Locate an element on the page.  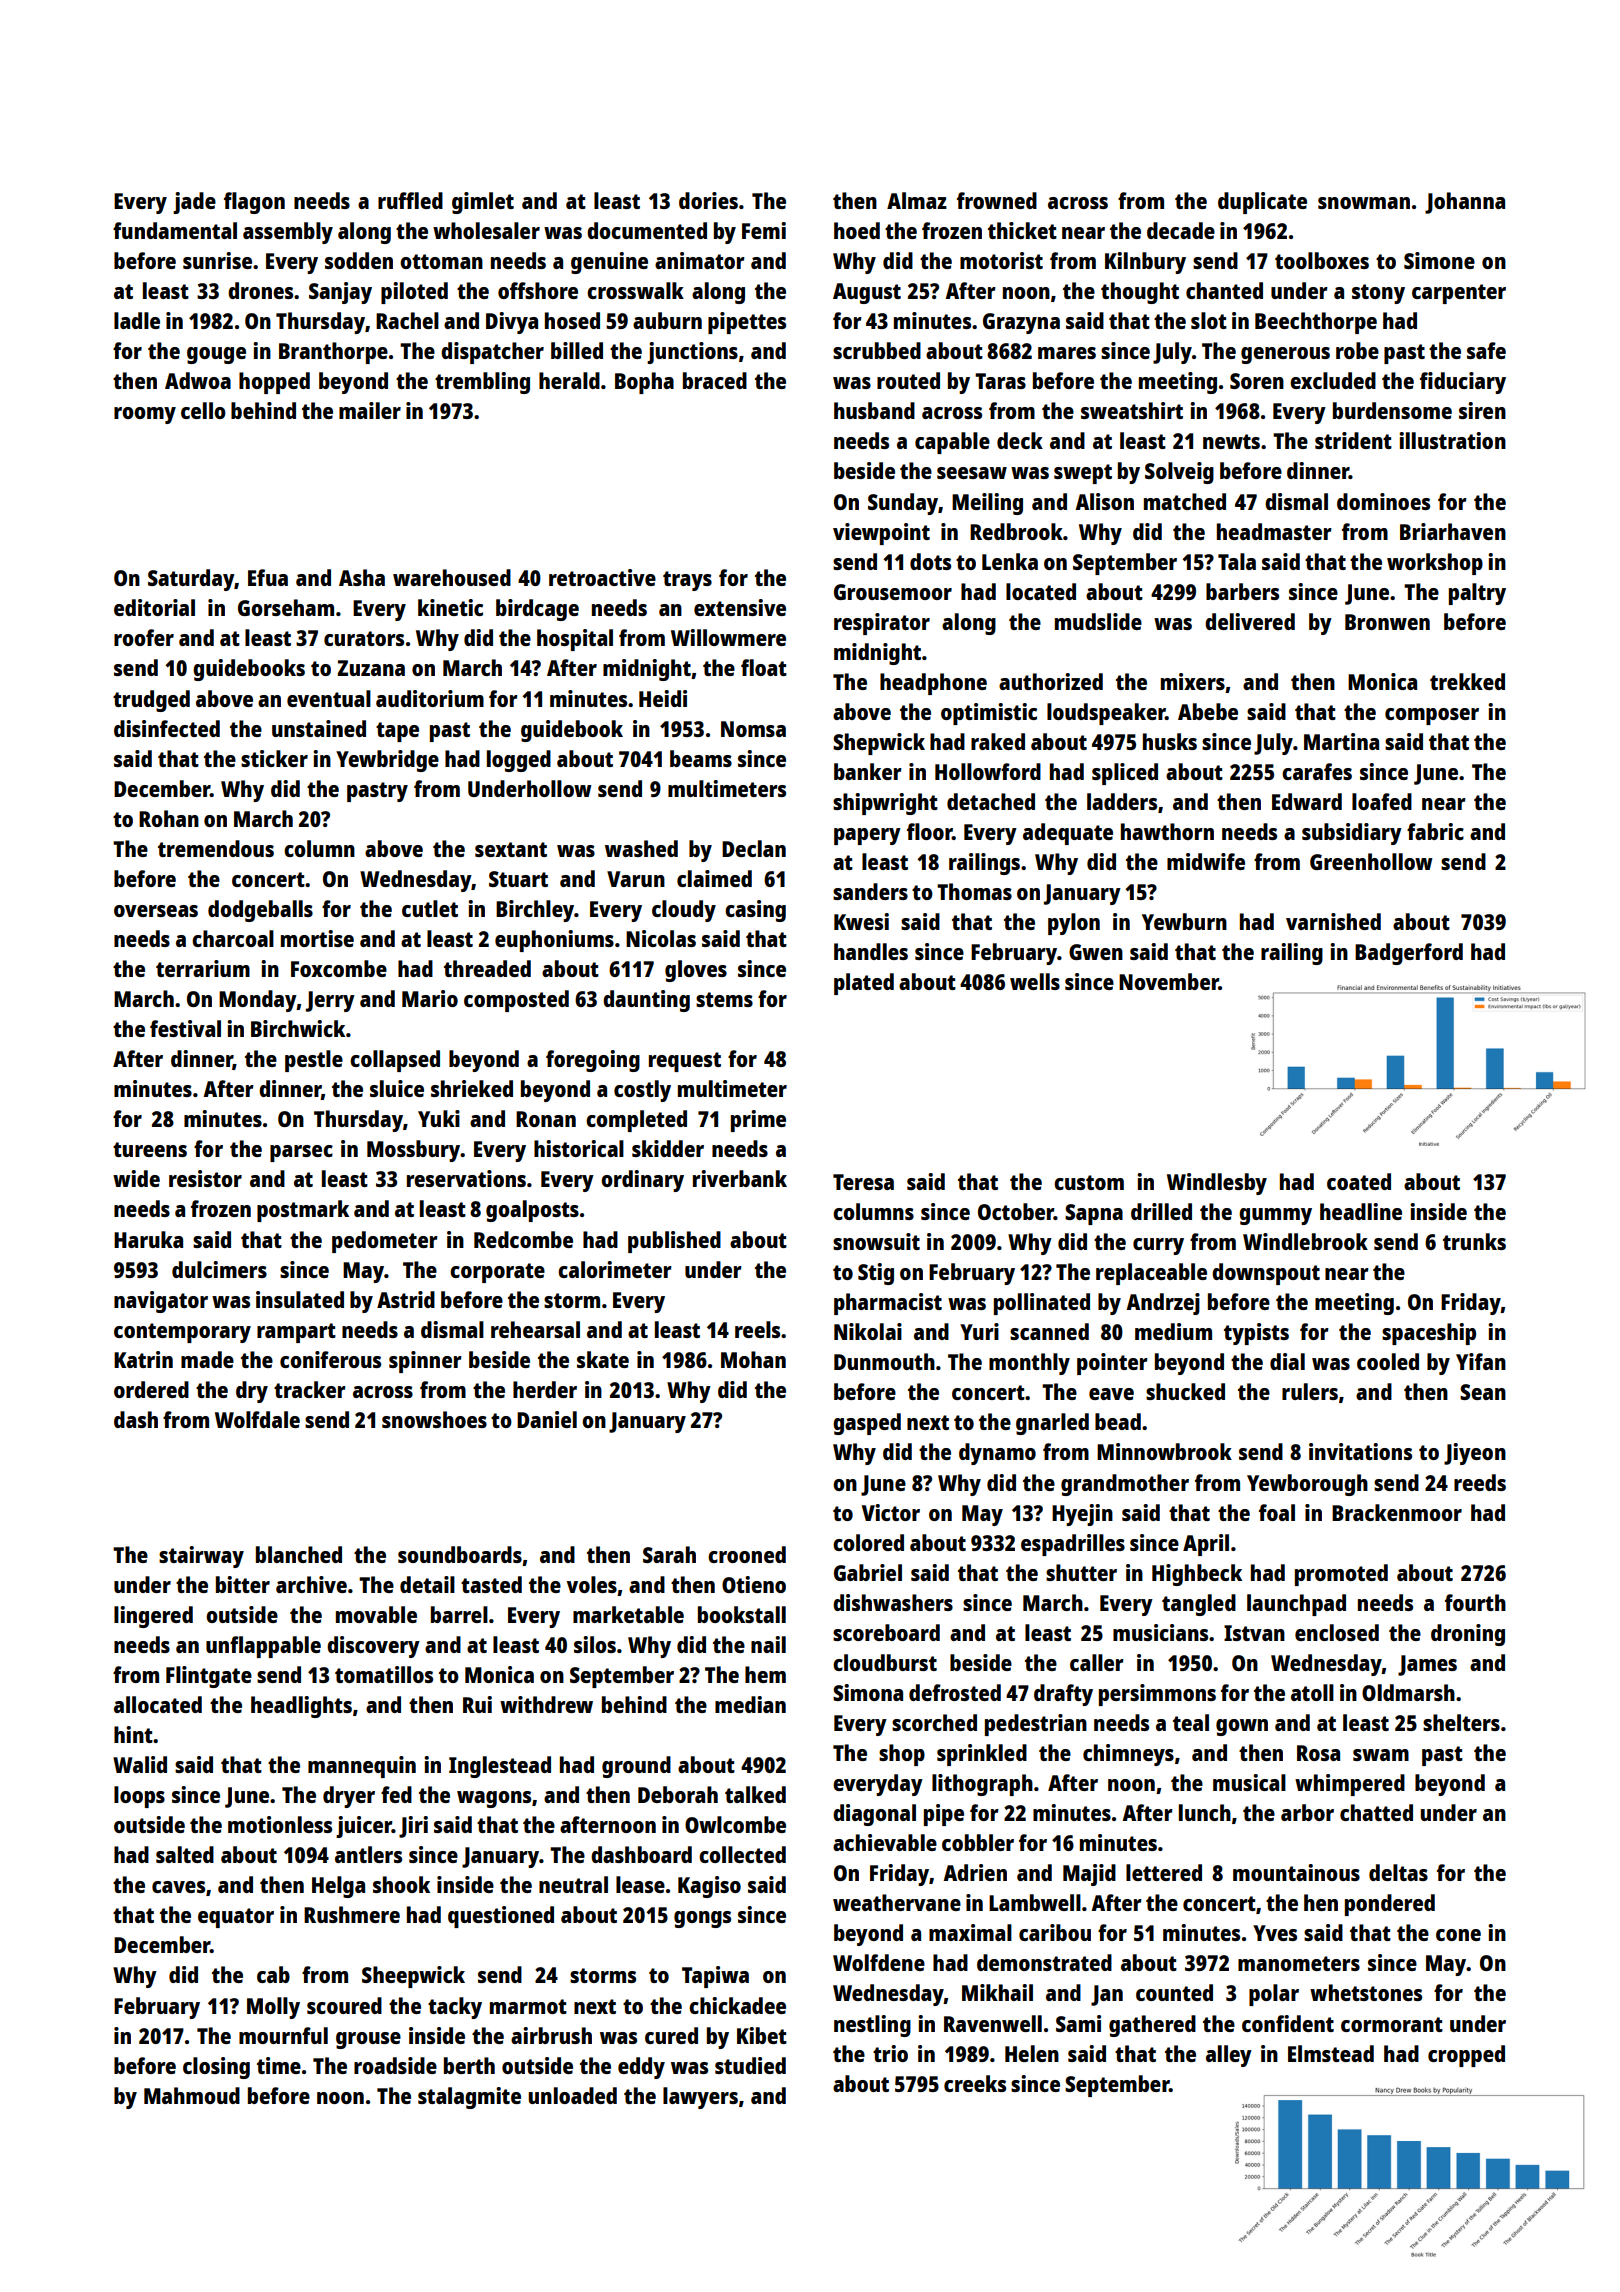
jade is located at coordinates (194, 203).
